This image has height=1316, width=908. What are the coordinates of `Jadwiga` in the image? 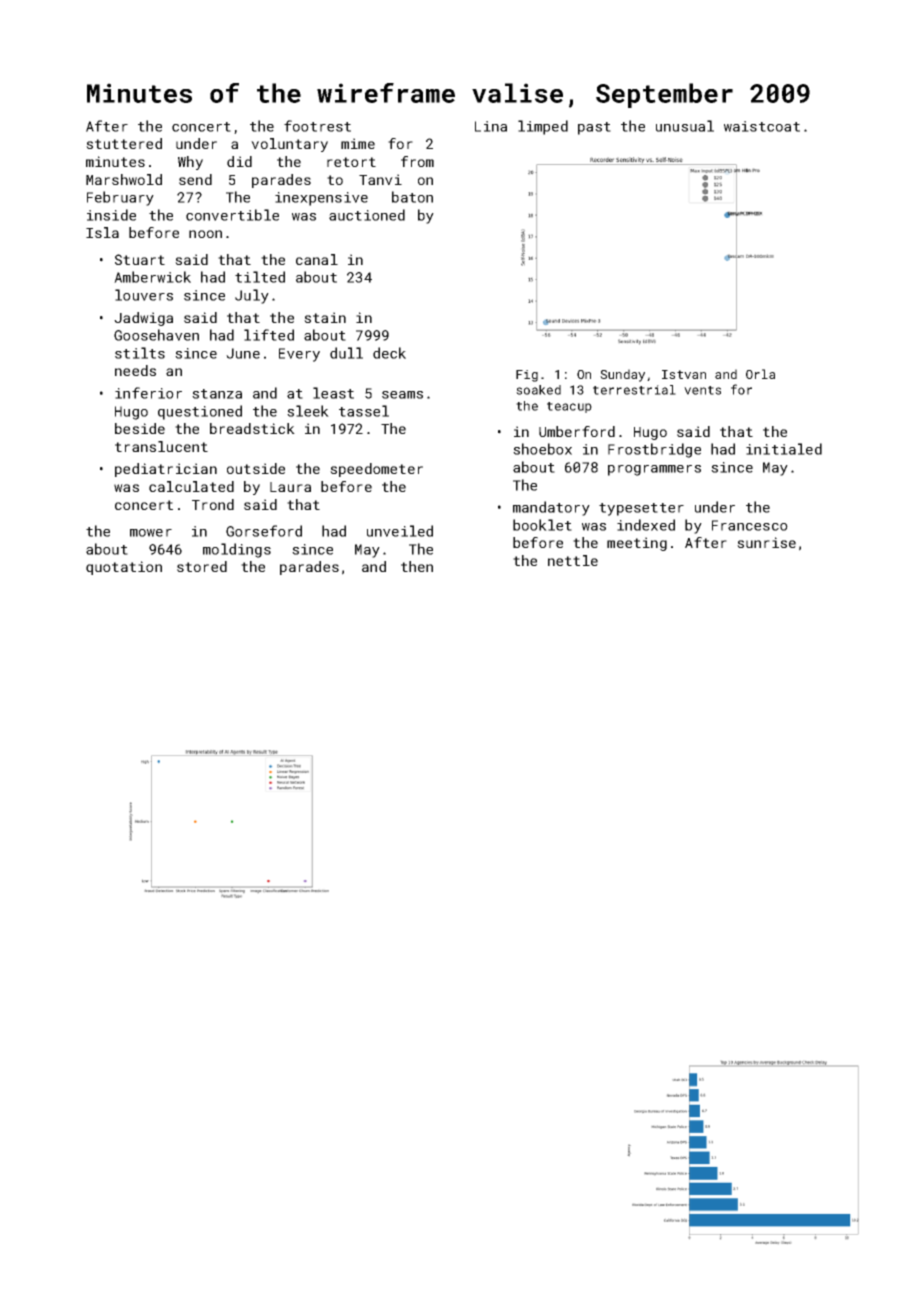 It's located at (143, 319).
